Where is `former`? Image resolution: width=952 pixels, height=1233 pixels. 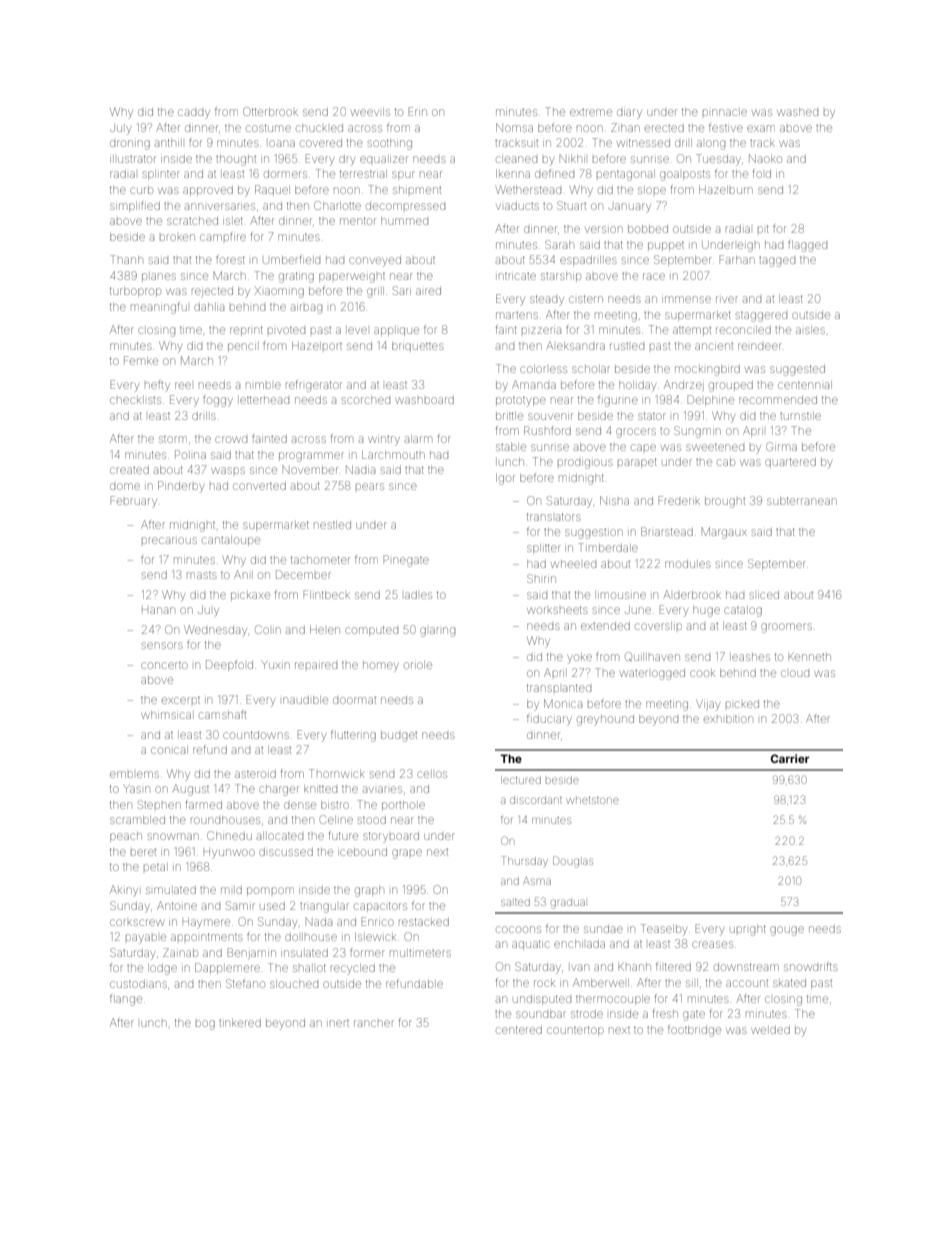
former is located at coordinates (367, 952).
